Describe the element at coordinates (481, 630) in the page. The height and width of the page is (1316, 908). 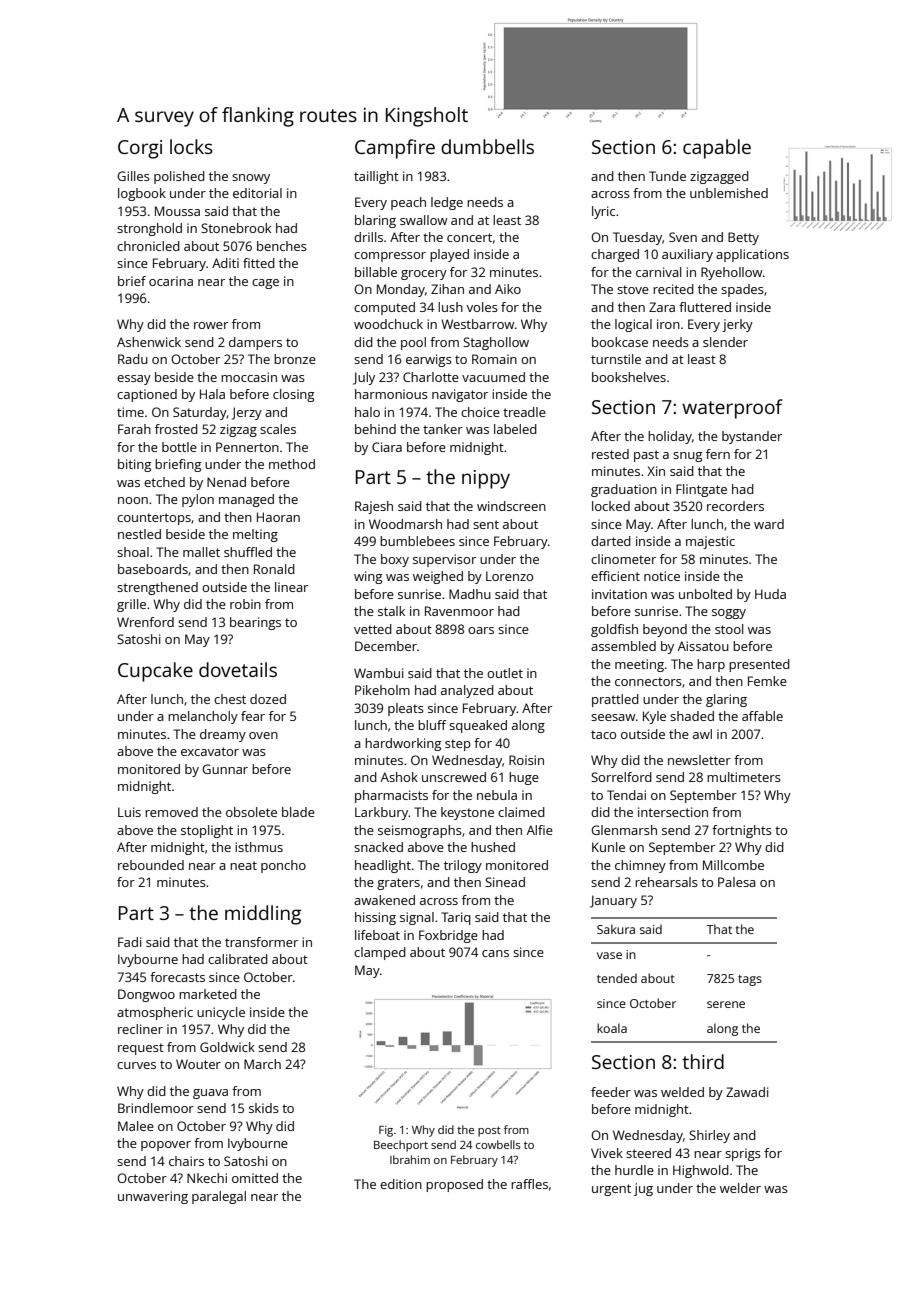
I see `oars` at that location.
